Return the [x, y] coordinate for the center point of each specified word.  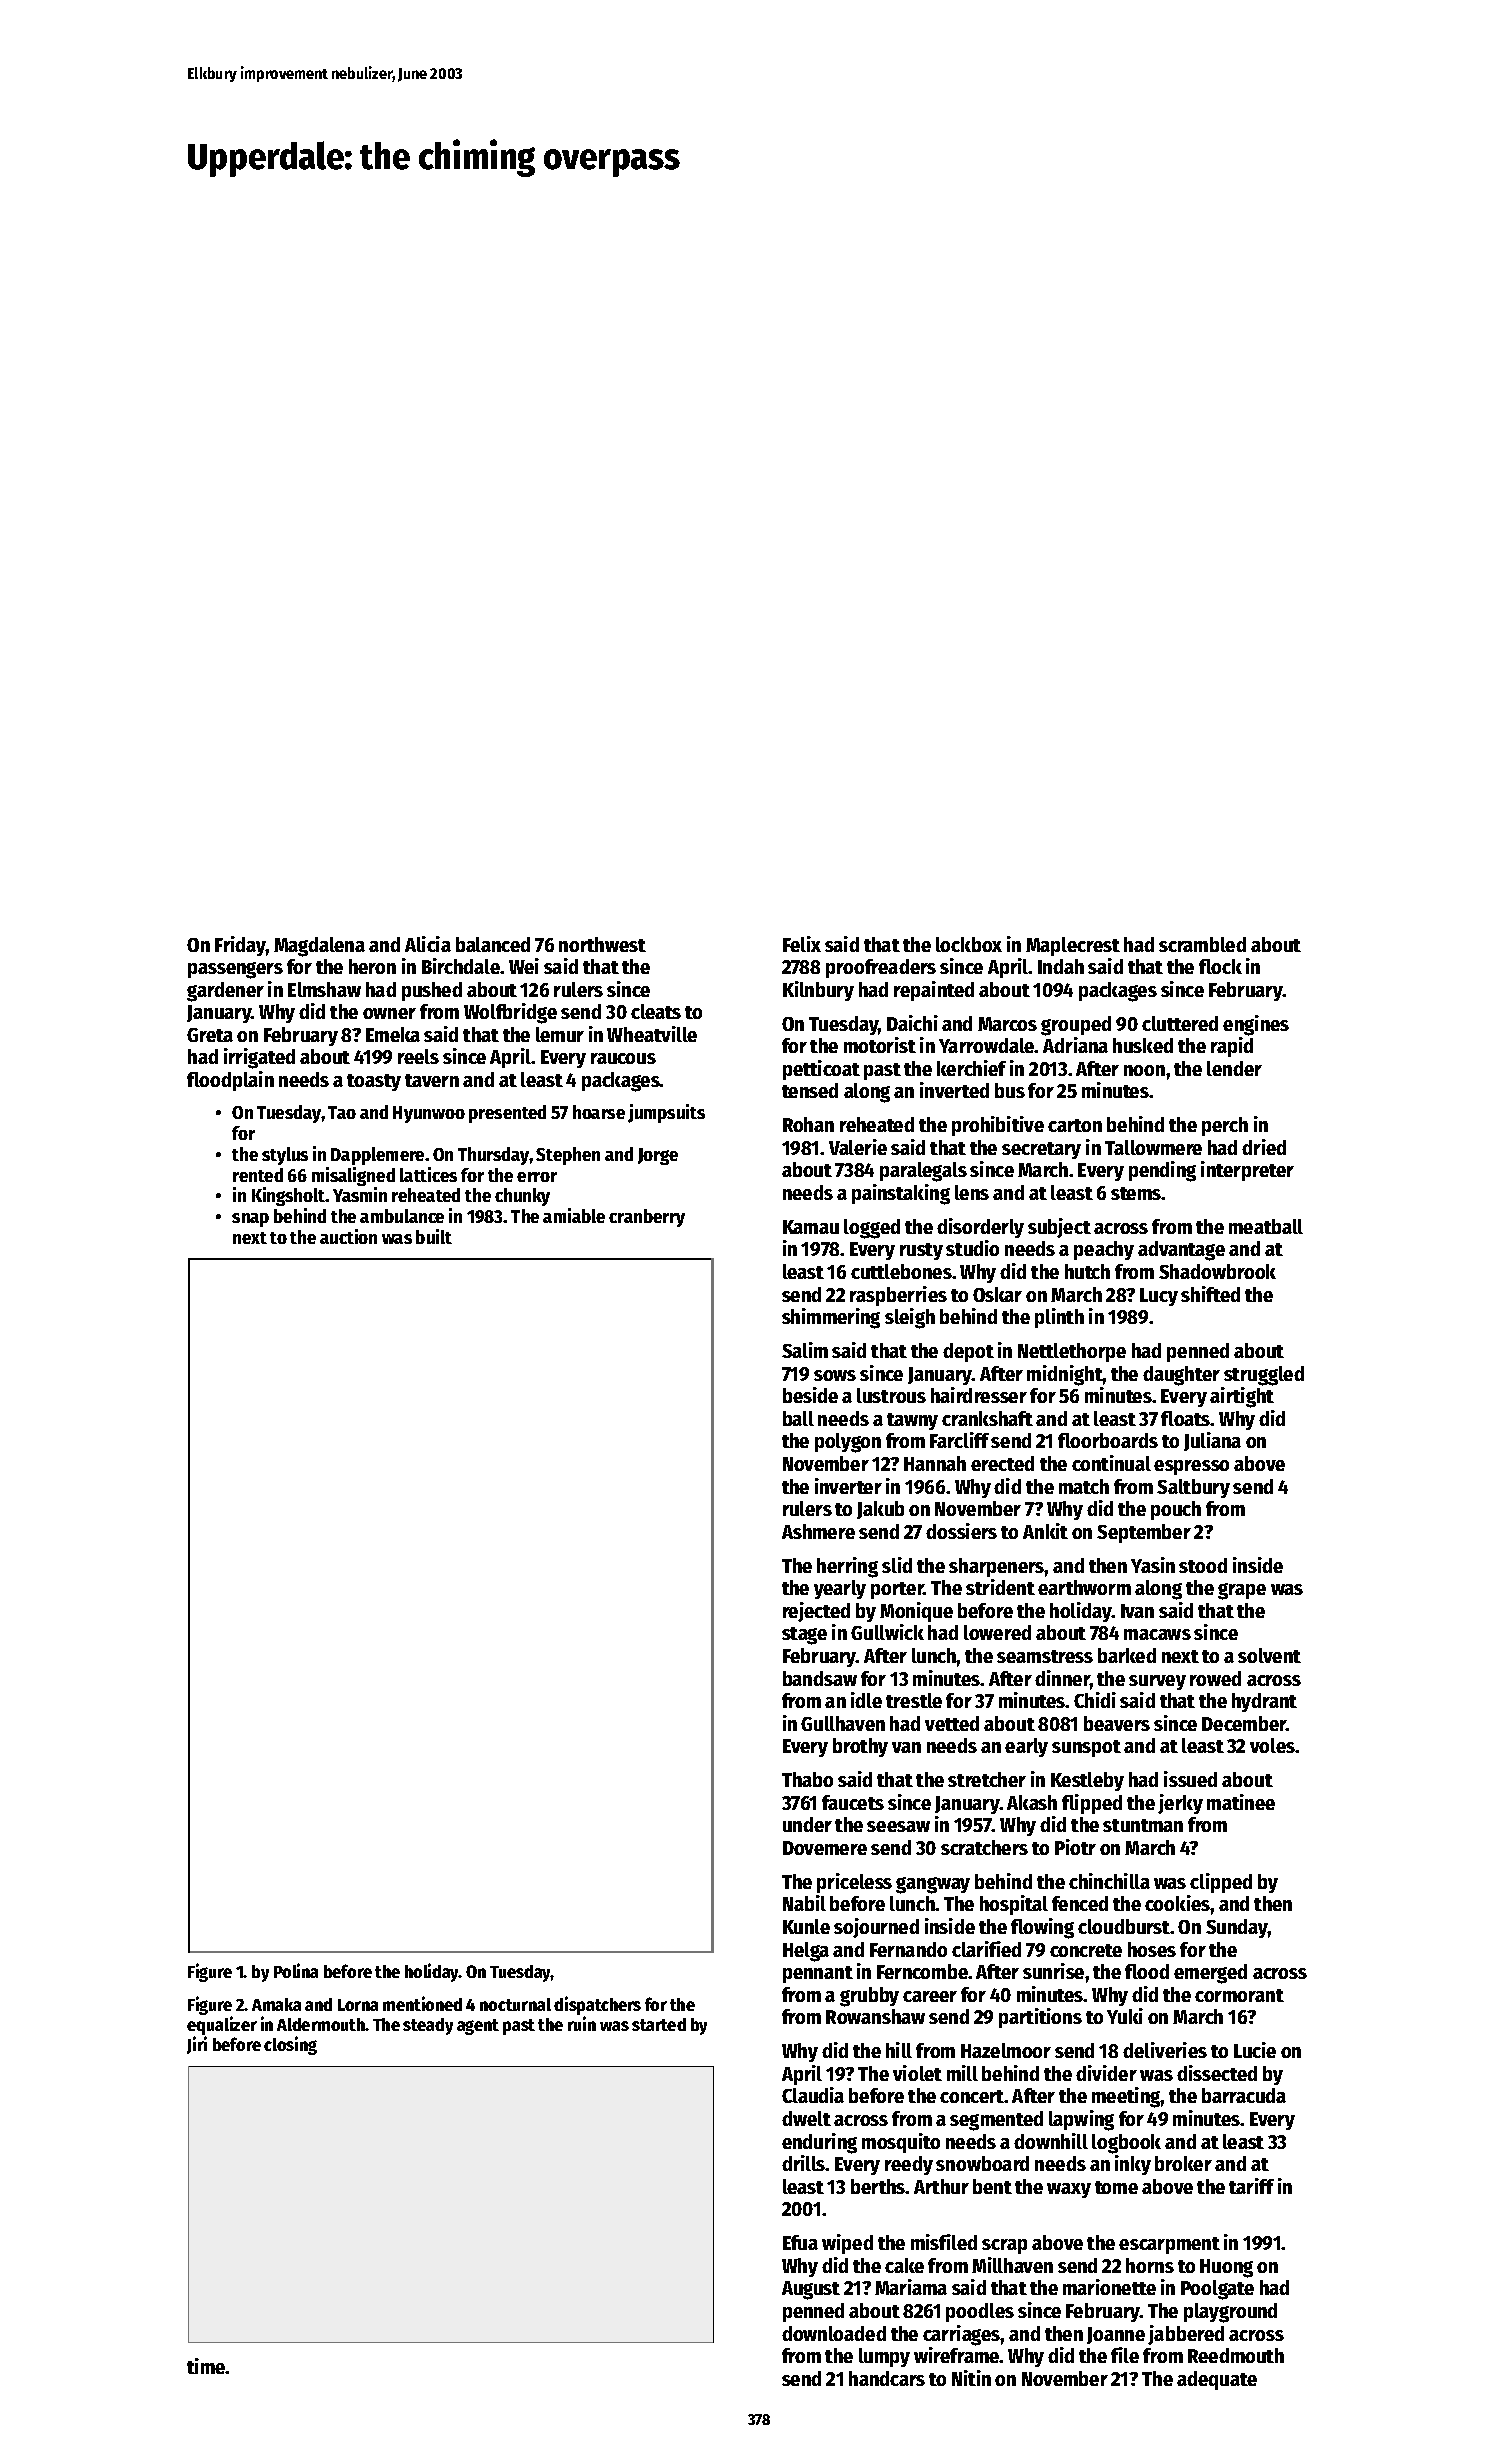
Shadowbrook [1217, 1271]
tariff [1251, 2186]
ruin [582, 2023]
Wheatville [652, 1034]
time [206, 2366]
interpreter [1247, 1171]
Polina [296, 1970]
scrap [1004, 2246]
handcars [887, 2378]
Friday [240, 946]
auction [348, 1236]
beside [810, 1395]
